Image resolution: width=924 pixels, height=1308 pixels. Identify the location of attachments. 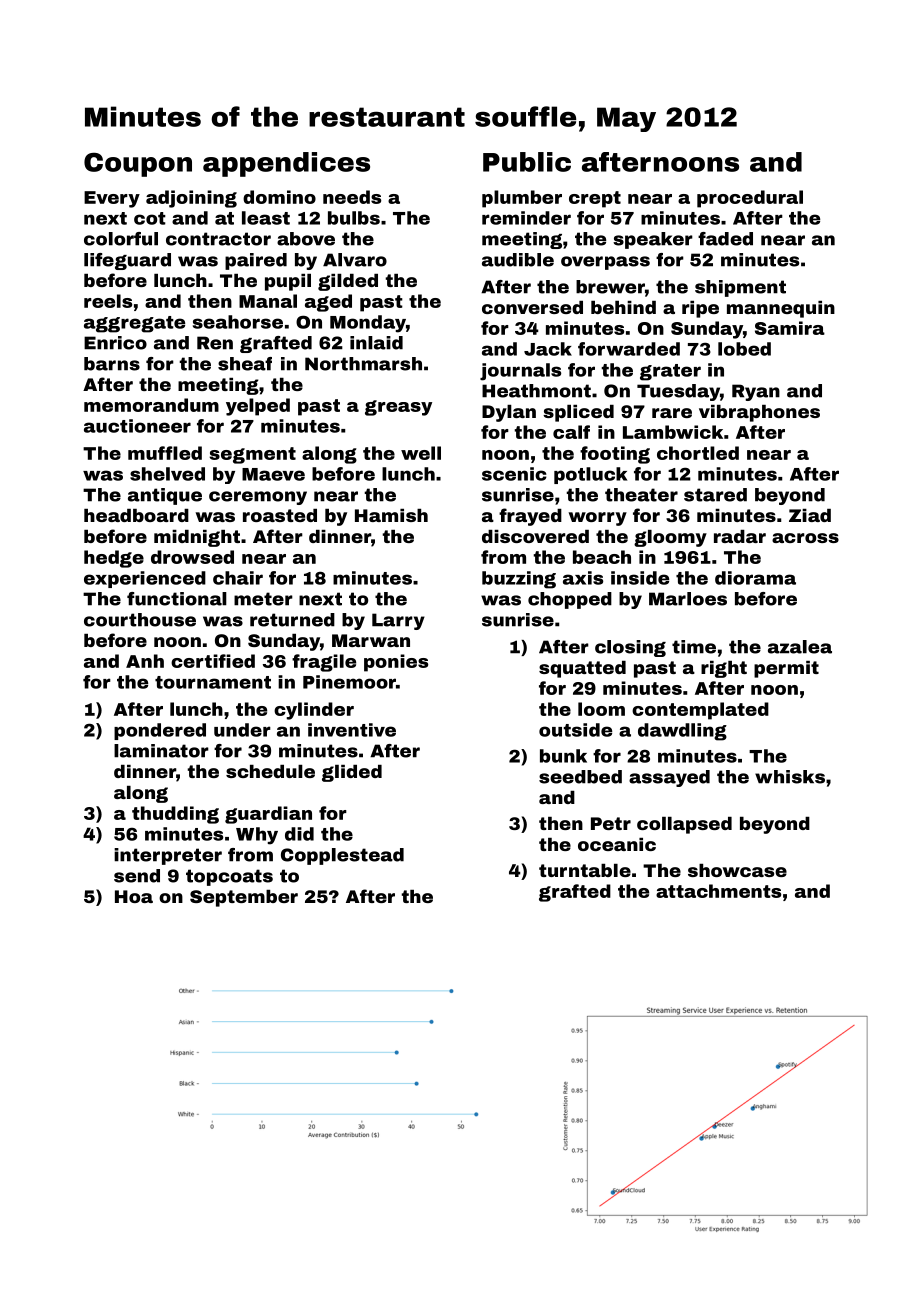
(718, 891).
